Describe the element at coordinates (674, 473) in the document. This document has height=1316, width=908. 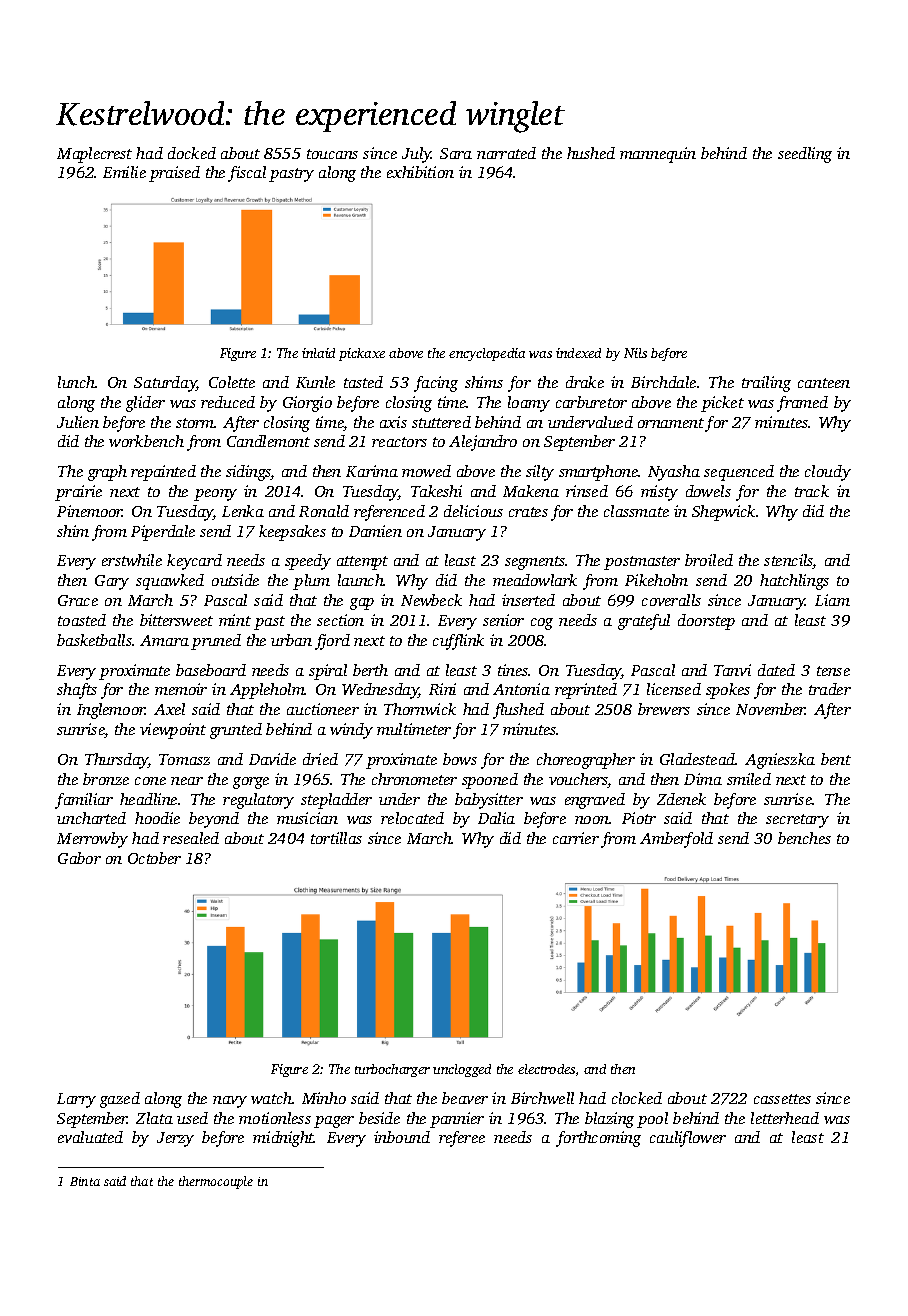
I see `Nyasha` at that location.
